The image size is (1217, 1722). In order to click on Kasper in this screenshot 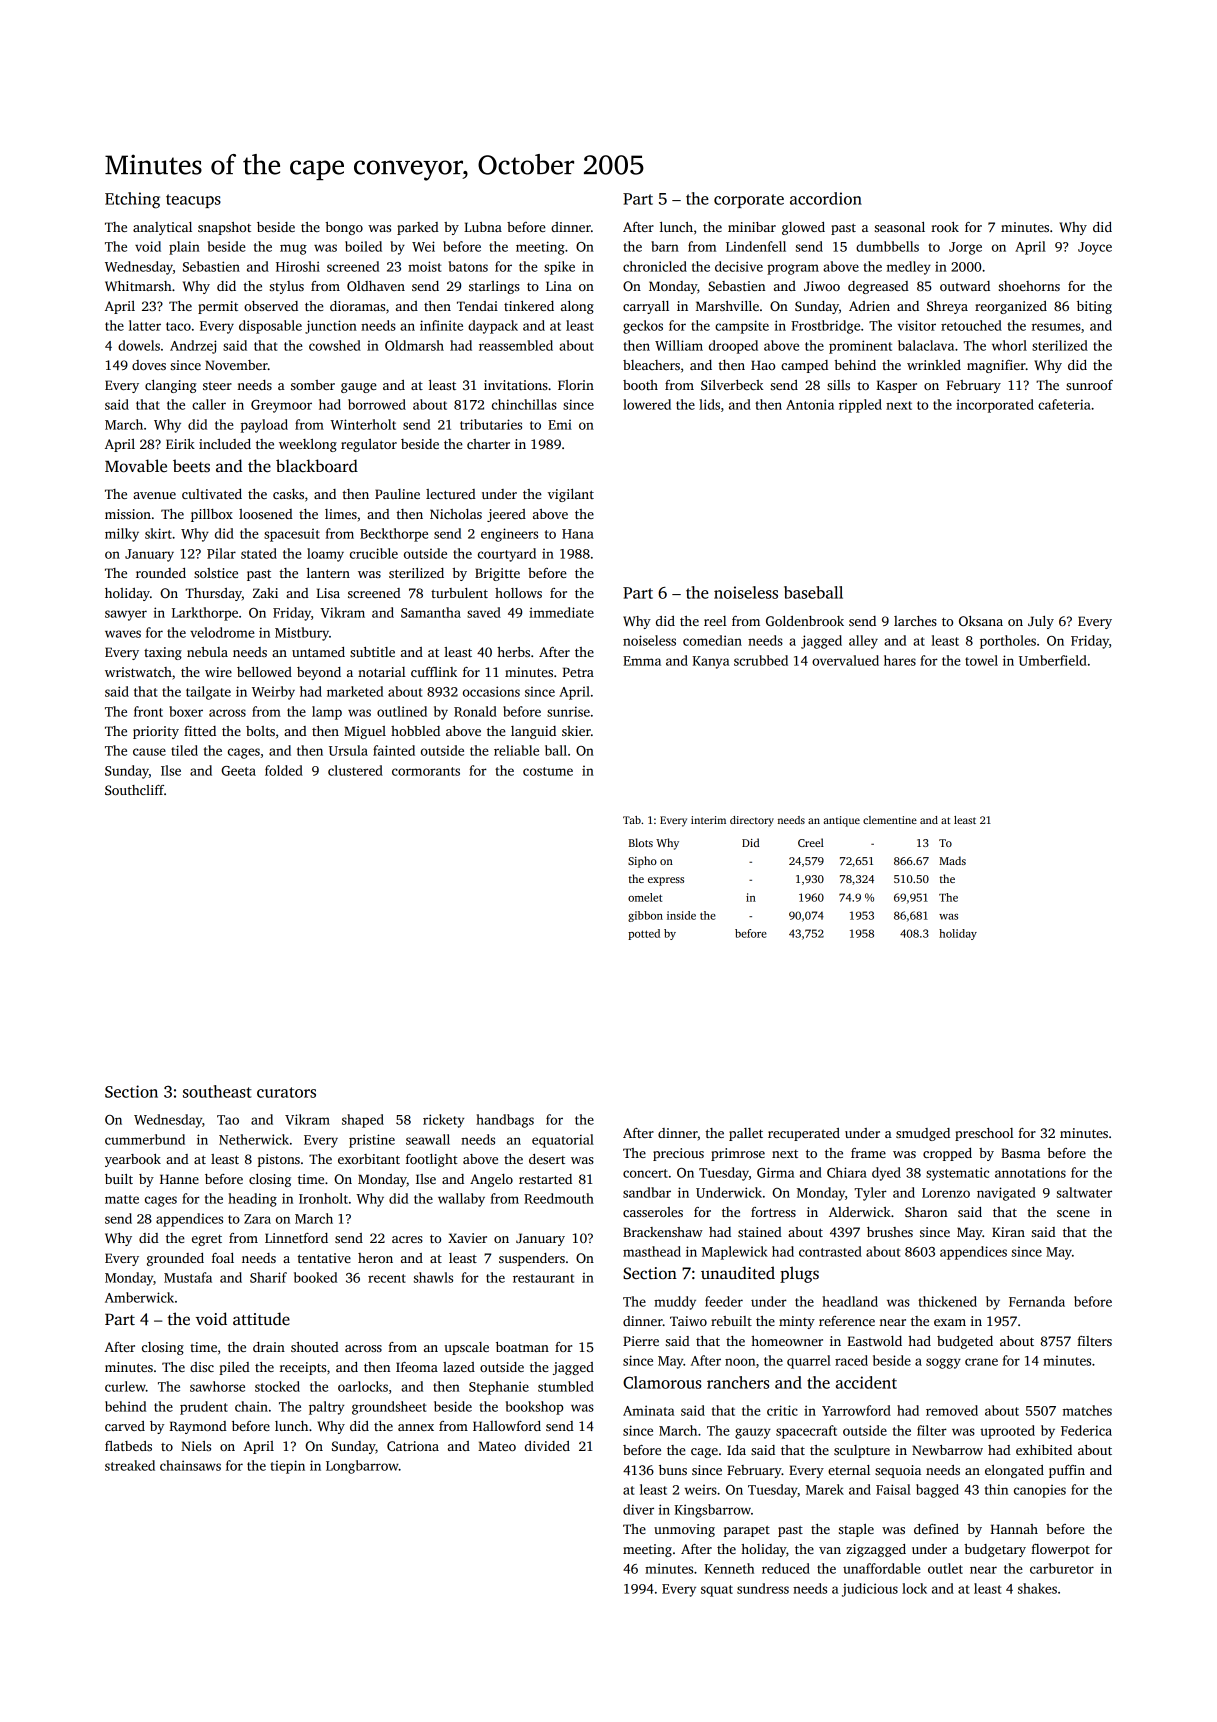, I will do `click(896, 386)`.
